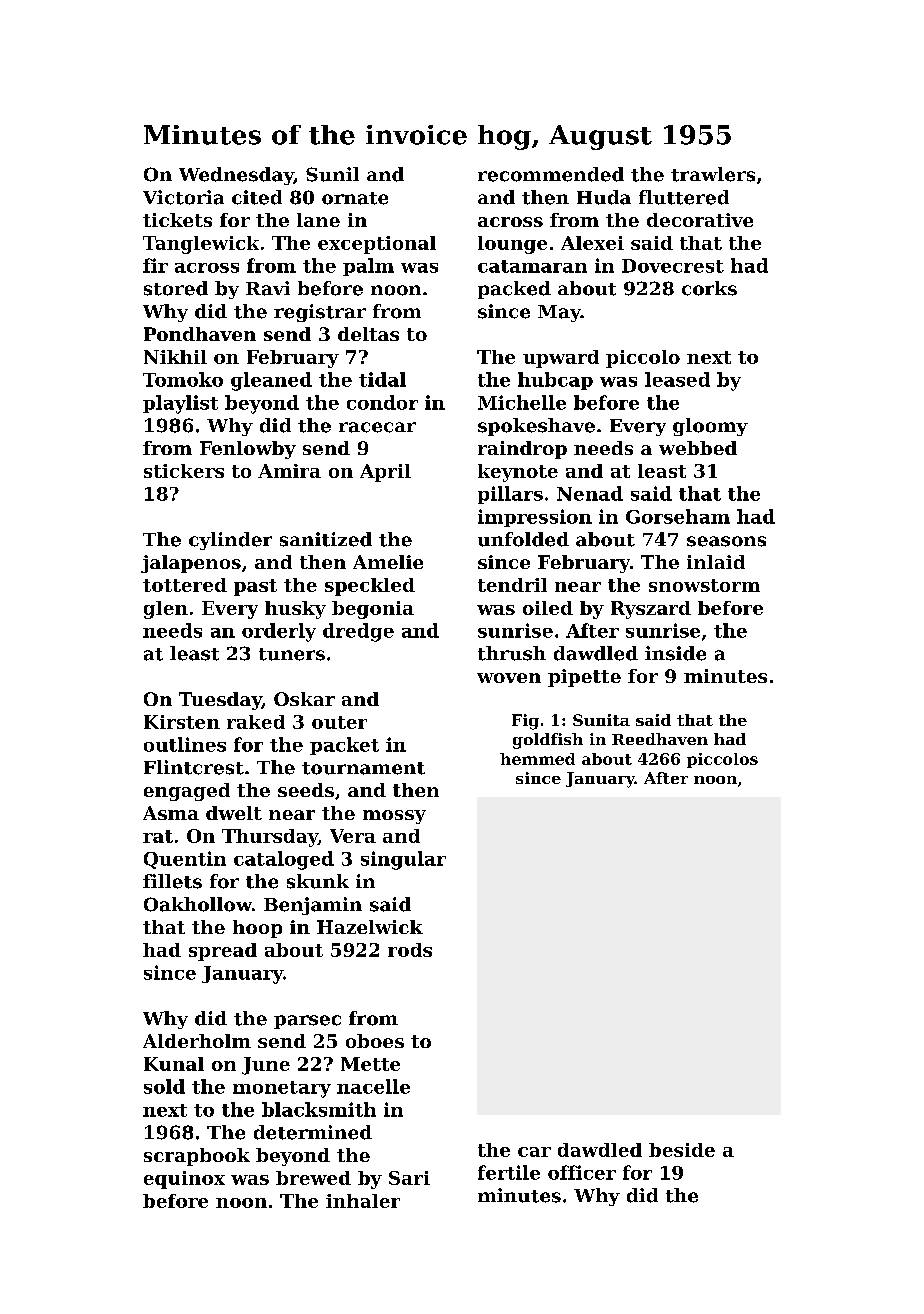 Image resolution: width=924 pixels, height=1314 pixels. Describe the element at coordinates (713, 174) in the image. I see `trawlers` at that location.
